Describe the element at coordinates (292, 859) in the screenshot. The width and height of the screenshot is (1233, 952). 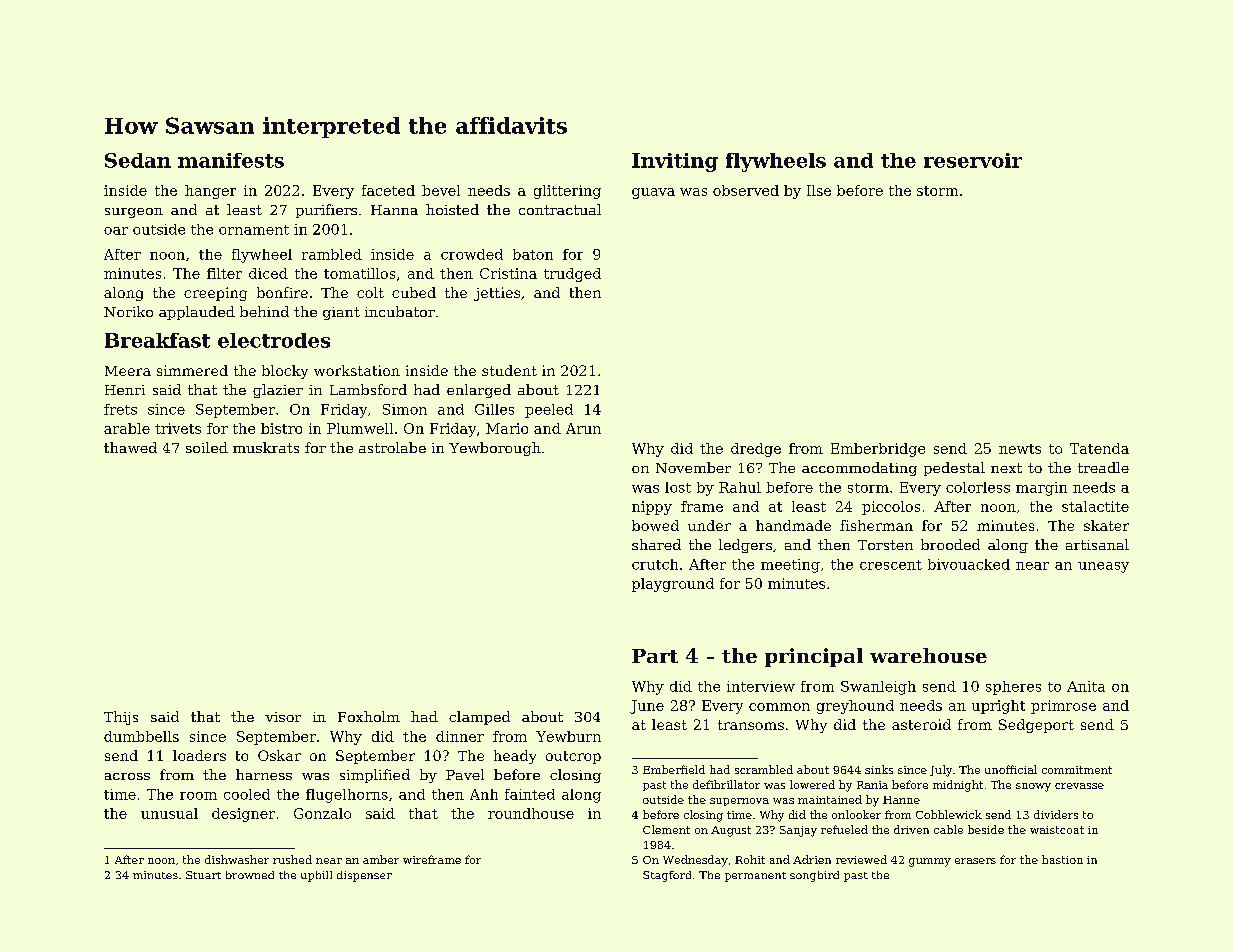
I see `rushed` at that location.
